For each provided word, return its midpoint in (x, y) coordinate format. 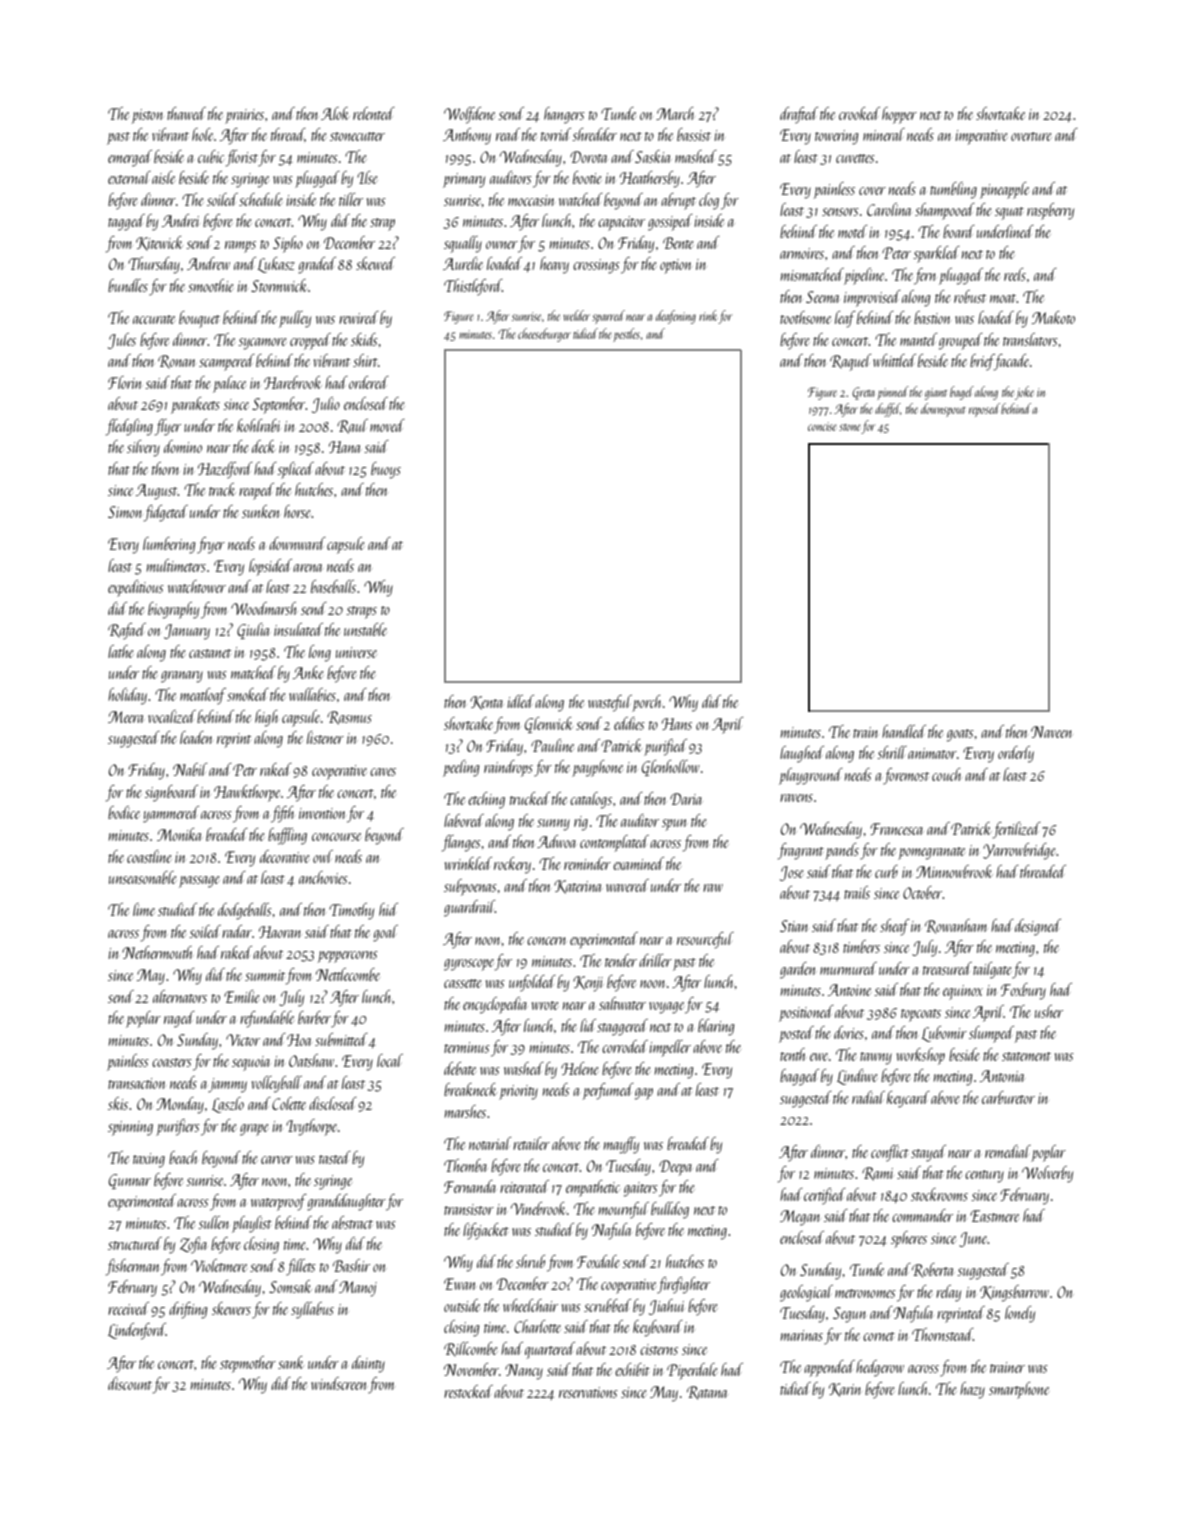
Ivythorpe (311, 1127)
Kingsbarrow (1014, 1293)
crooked (859, 113)
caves (383, 772)
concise (822, 426)
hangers (564, 115)
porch (646, 703)
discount (130, 1383)
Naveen (1051, 732)
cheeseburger (544, 335)
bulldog (670, 1210)
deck (263, 446)
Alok (335, 113)
